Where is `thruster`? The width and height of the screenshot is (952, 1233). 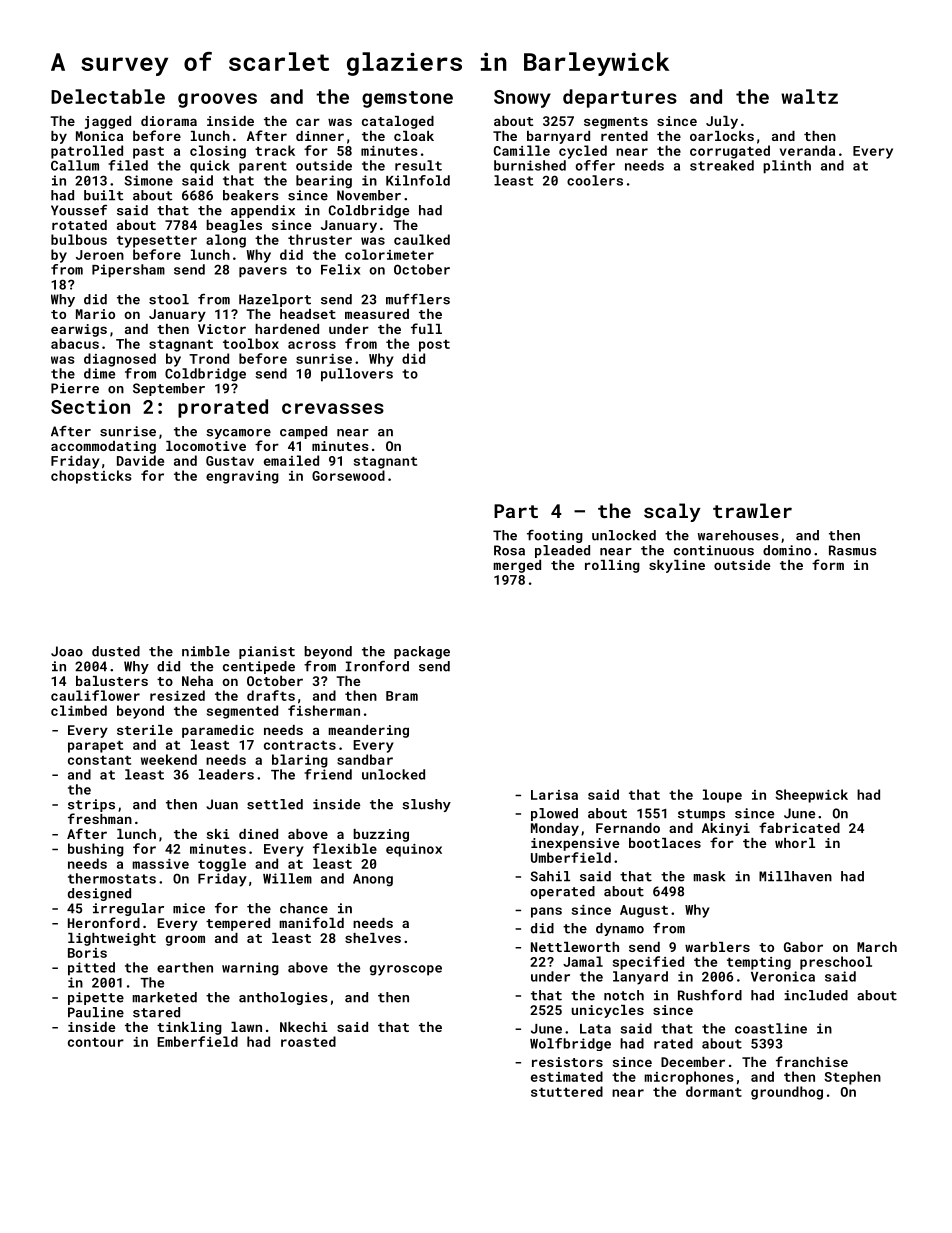
thruster is located at coordinates (320, 239).
